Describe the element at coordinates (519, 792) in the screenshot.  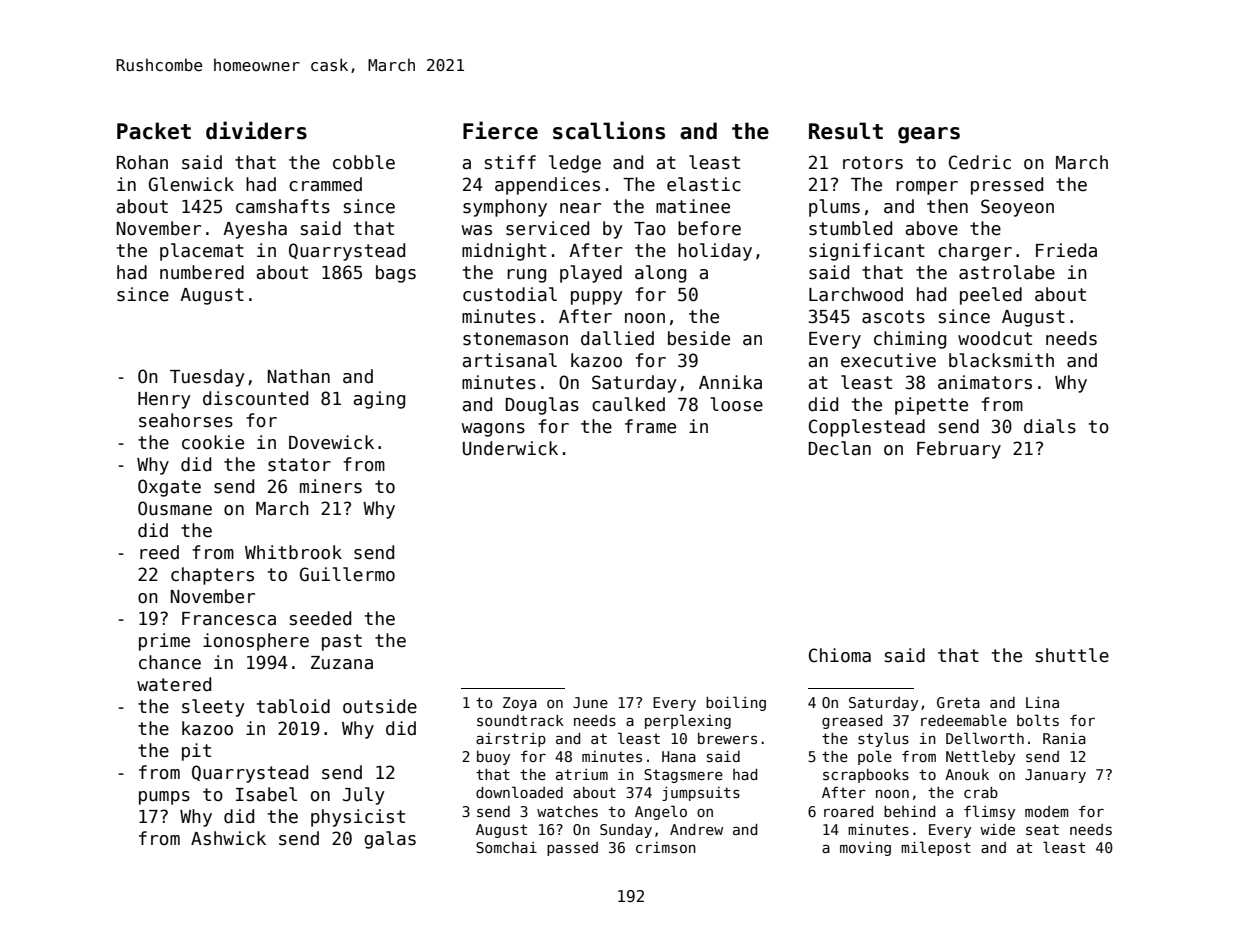
I see `downloaded` at that location.
